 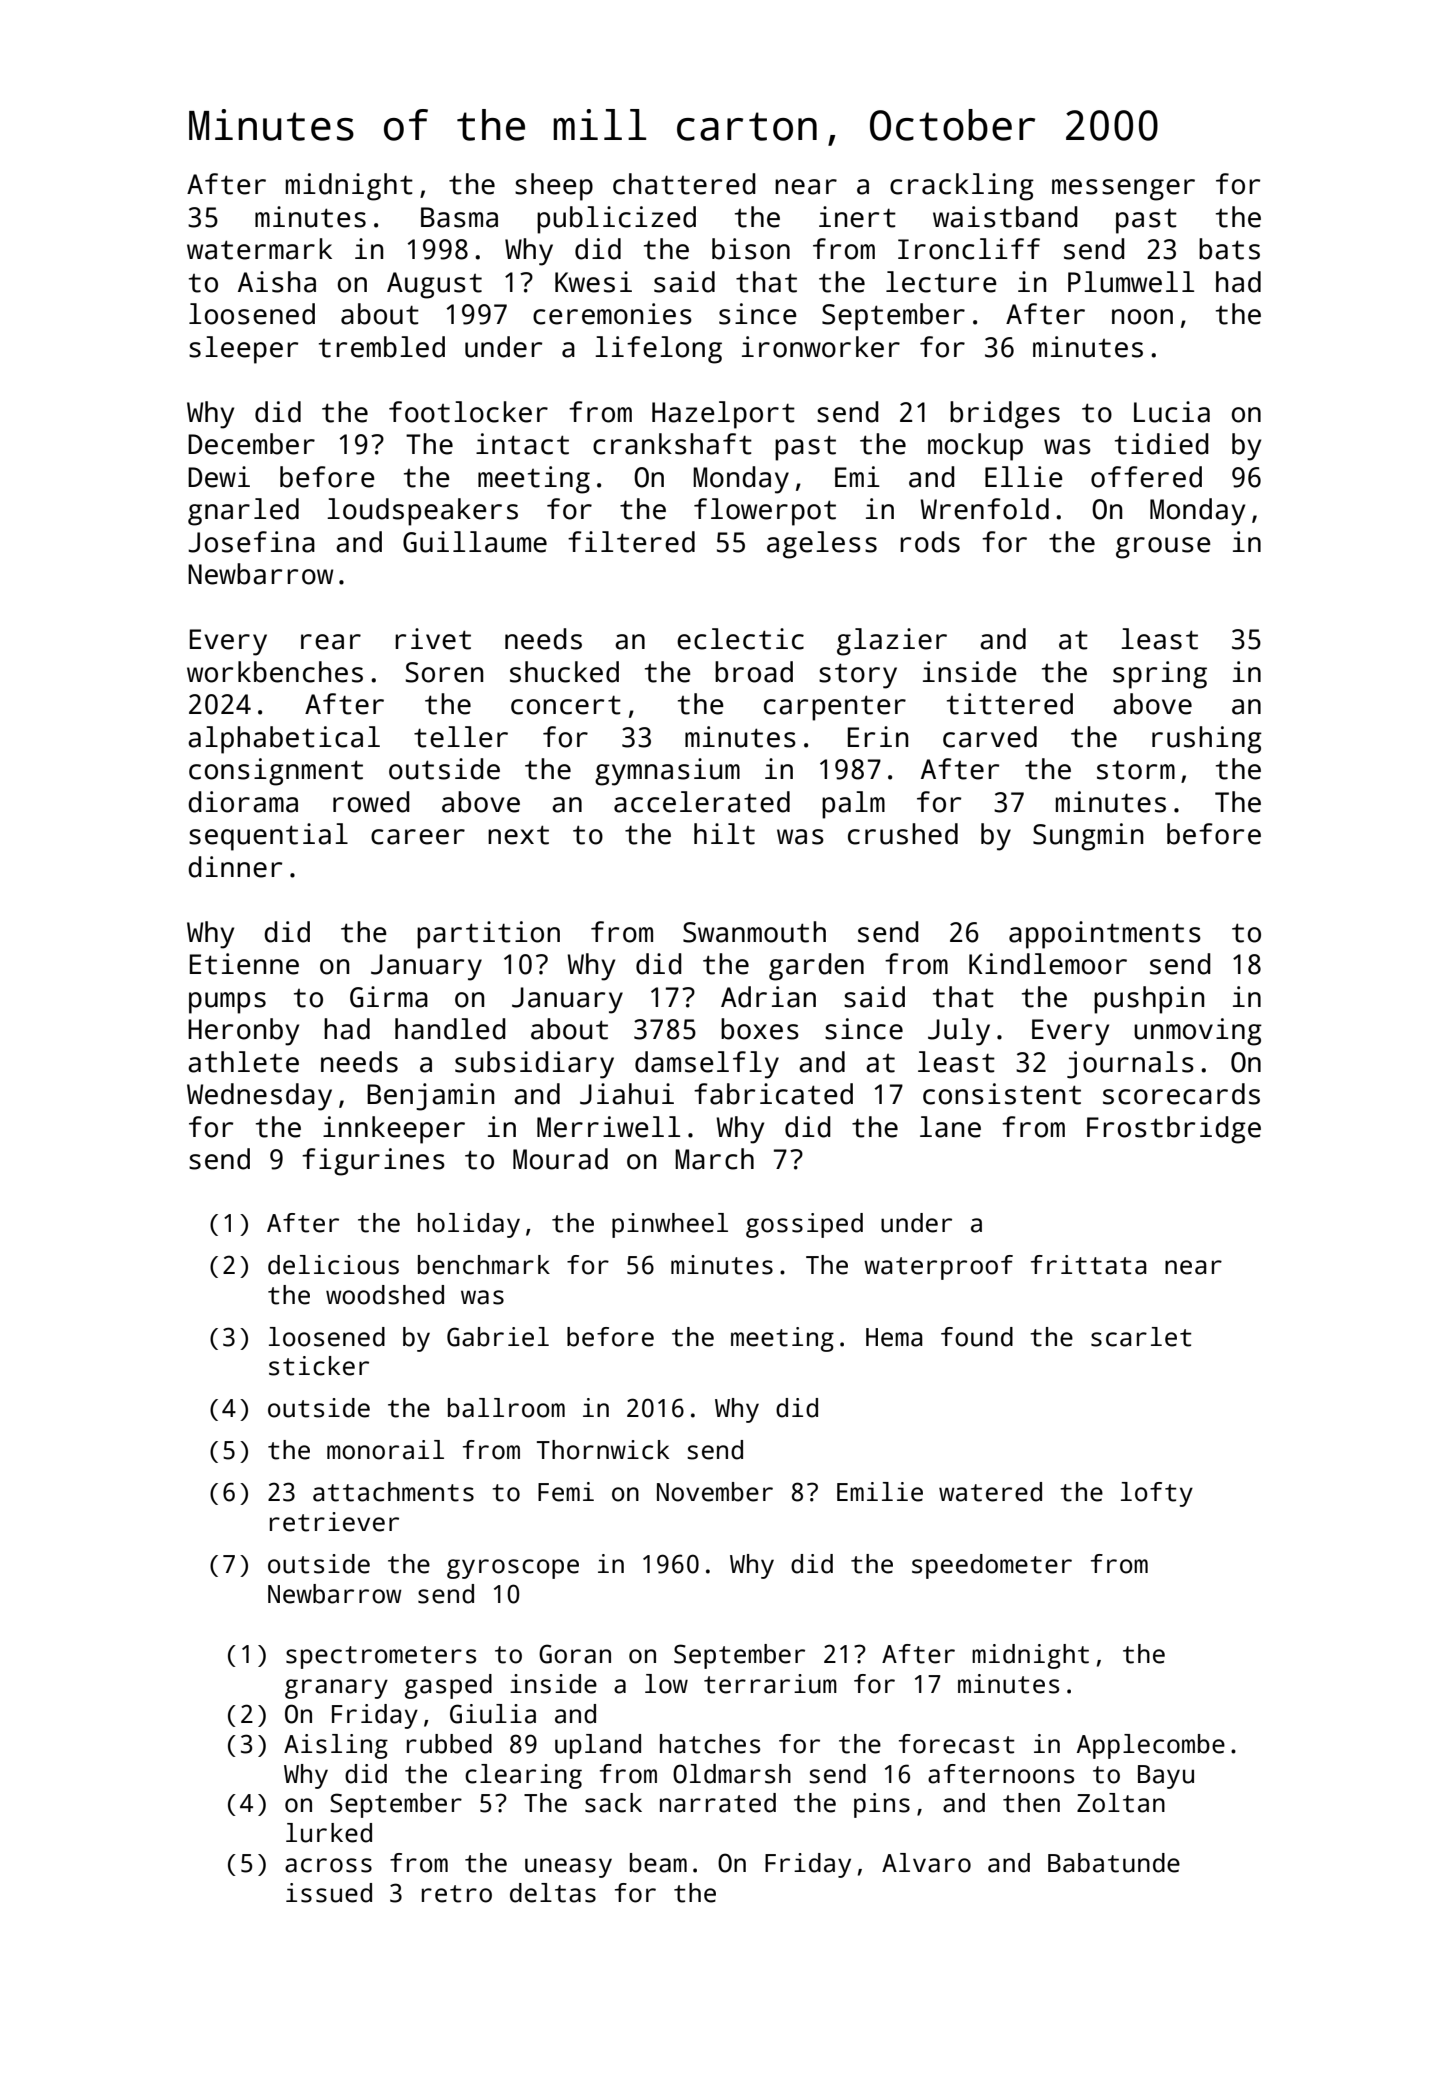 I want to click on waistband, so click(x=1005, y=217).
